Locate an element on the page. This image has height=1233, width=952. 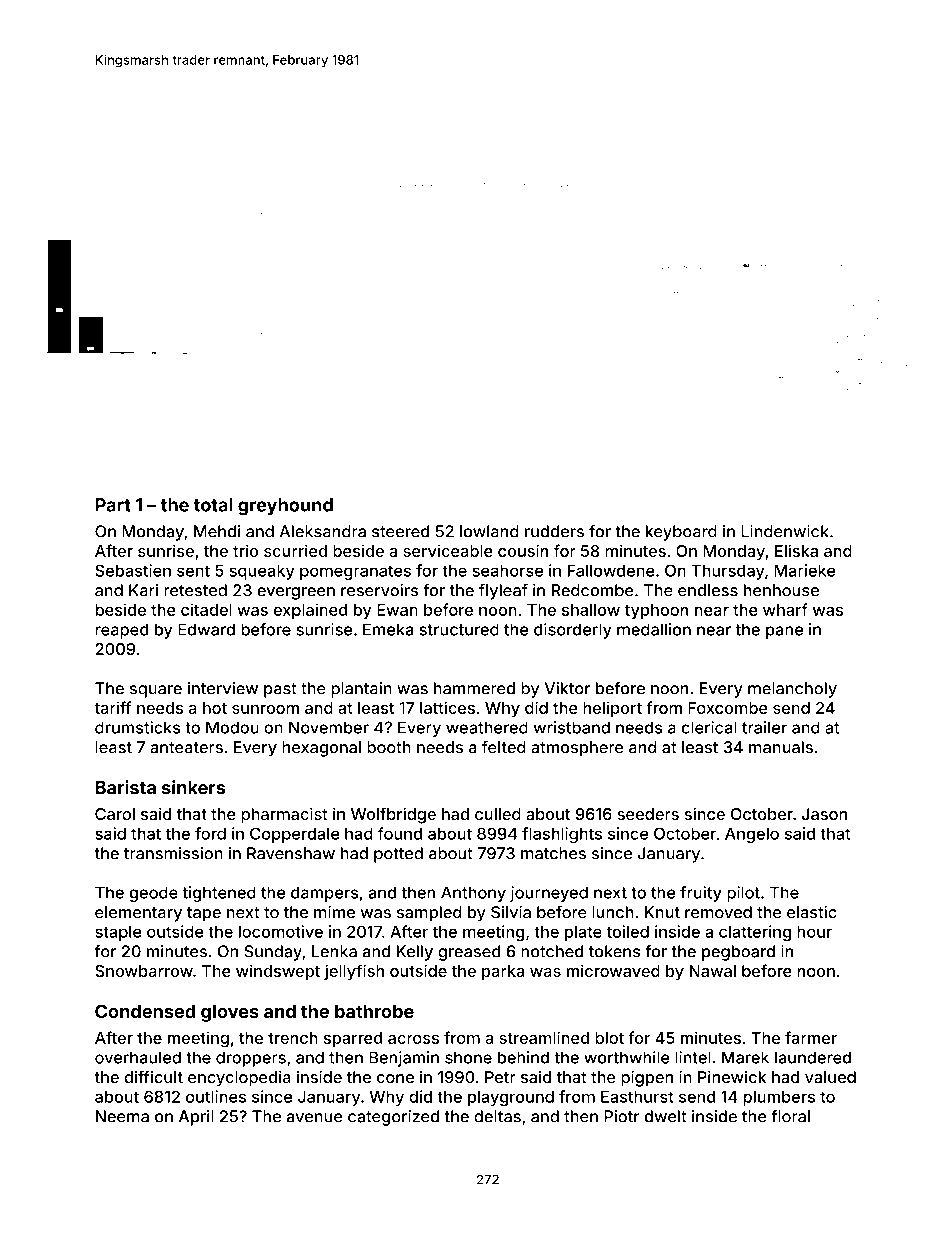
Lindenwick is located at coordinates (785, 531).
